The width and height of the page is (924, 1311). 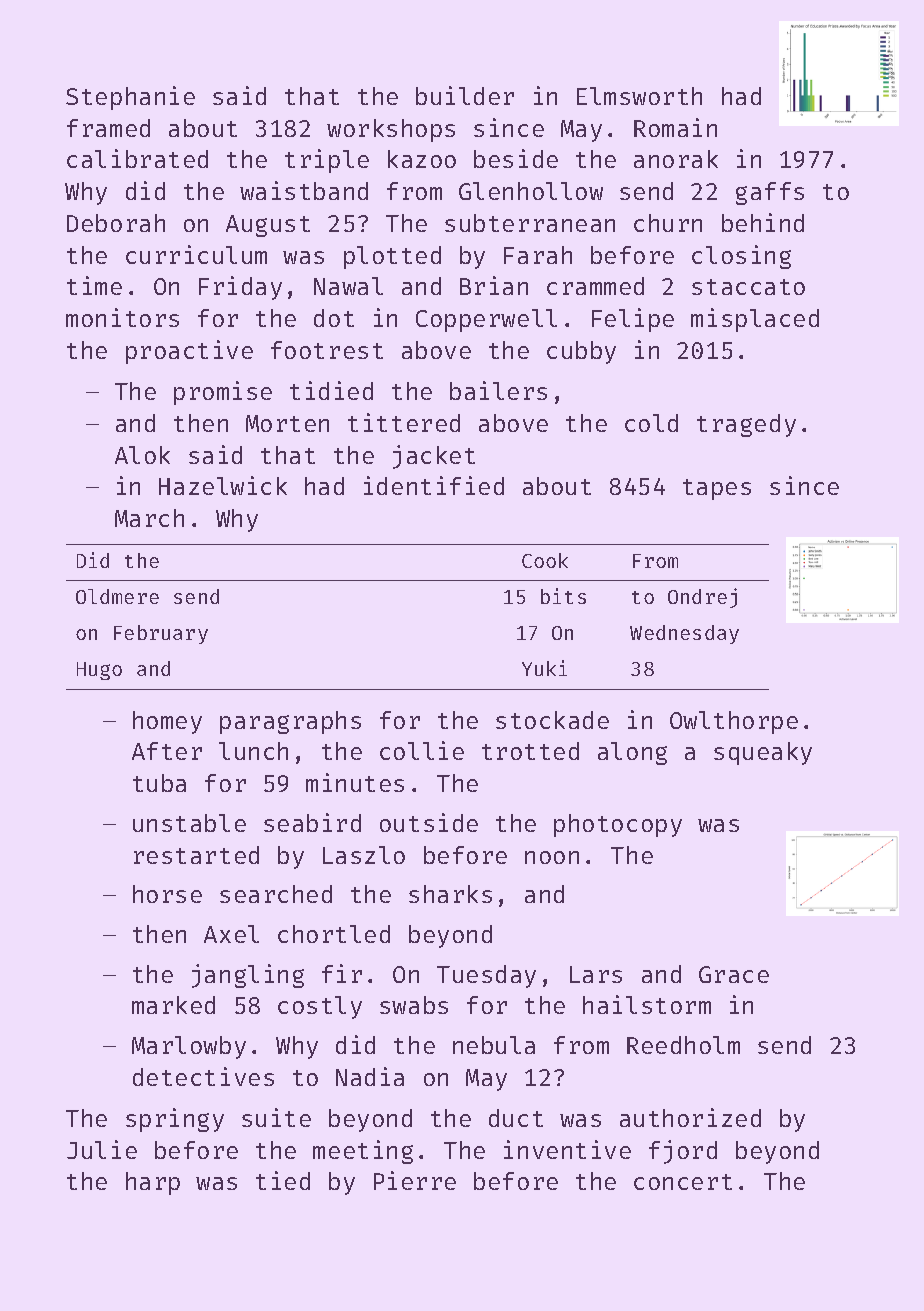 What do you see at coordinates (498, 390) in the page?
I see `bailers` at bounding box center [498, 390].
